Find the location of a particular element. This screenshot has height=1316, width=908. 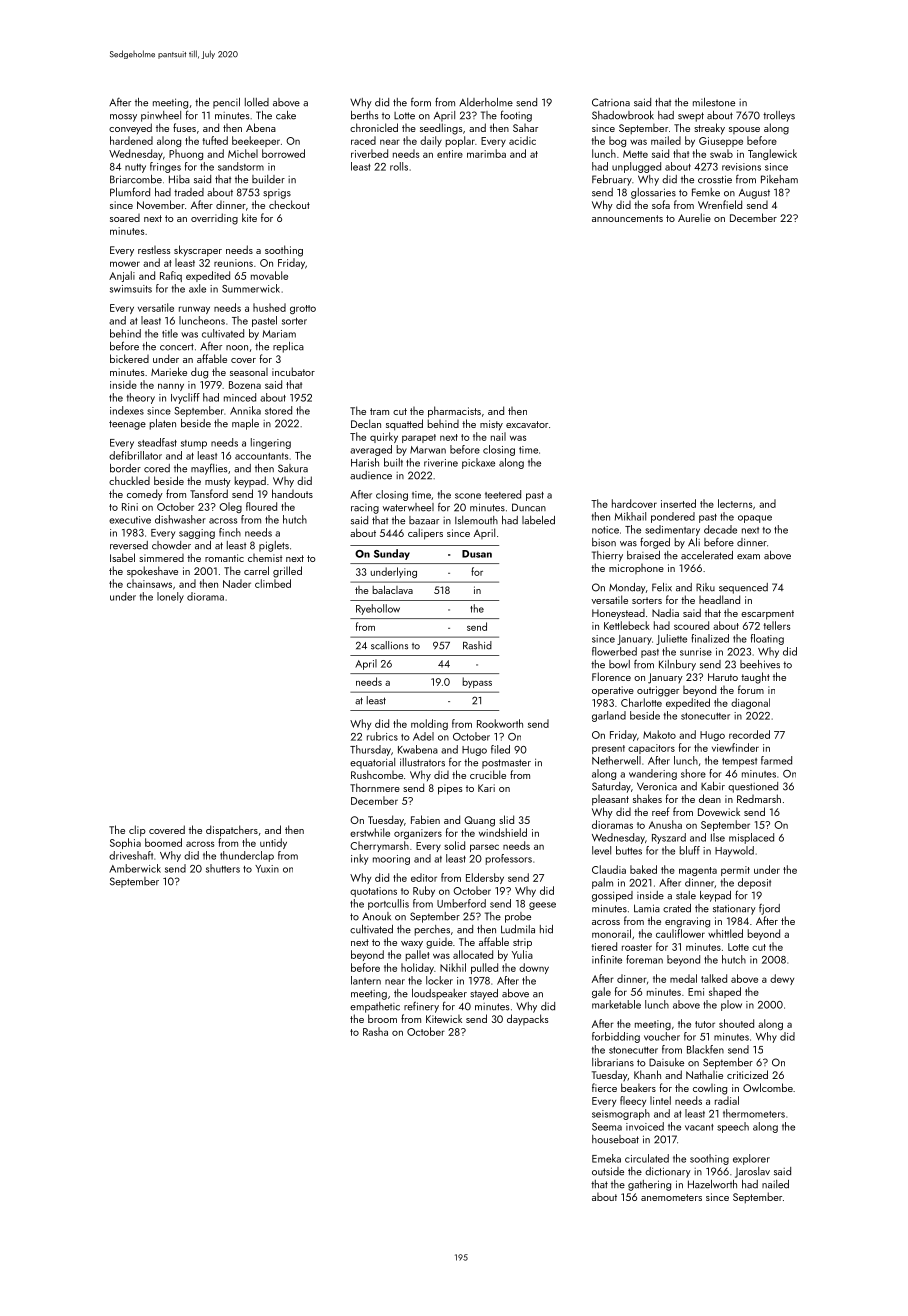

outside is located at coordinates (608, 1171).
